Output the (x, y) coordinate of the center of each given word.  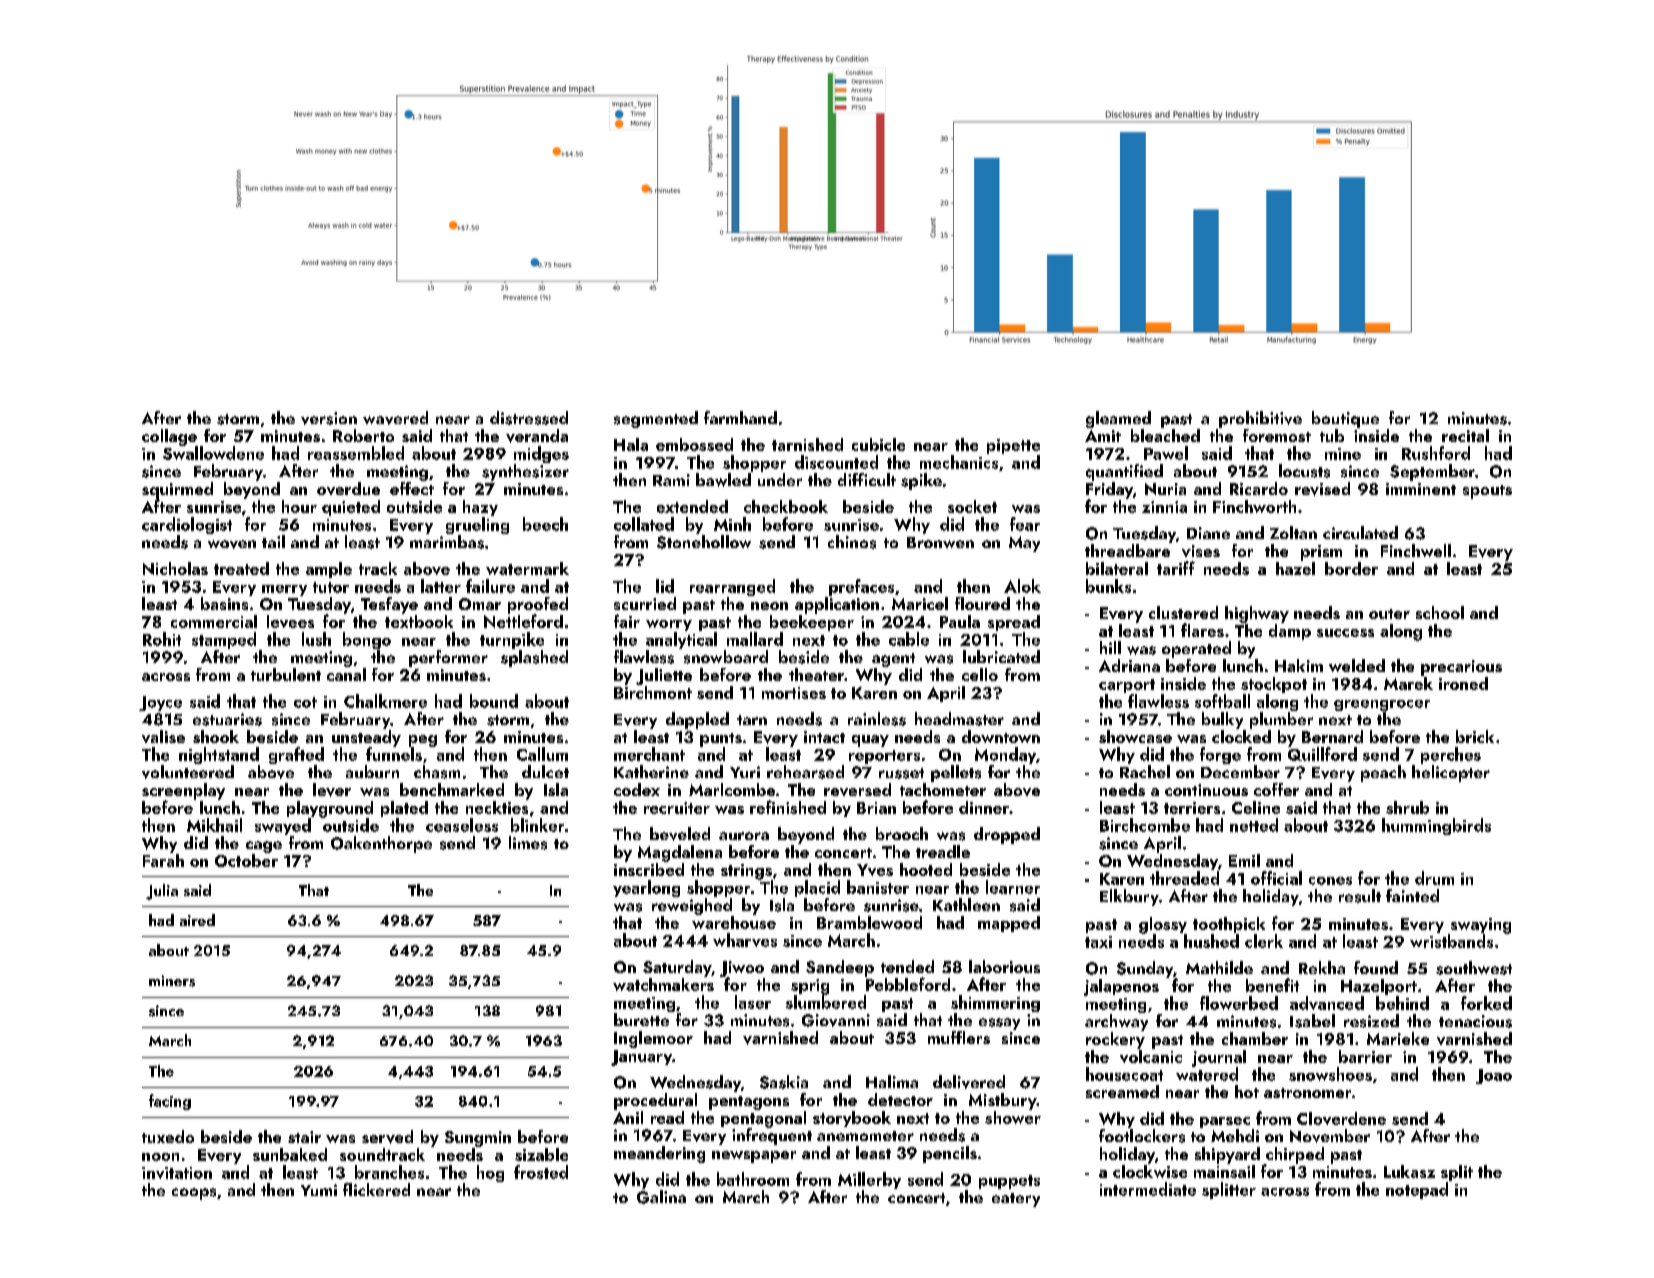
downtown (1001, 736)
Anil (628, 1117)
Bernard (1332, 736)
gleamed (1118, 419)
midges (541, 454)
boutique (1345, 419)
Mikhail (214, 825)
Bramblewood (869, 922)
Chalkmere (385, 701)
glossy (1163, 925)
